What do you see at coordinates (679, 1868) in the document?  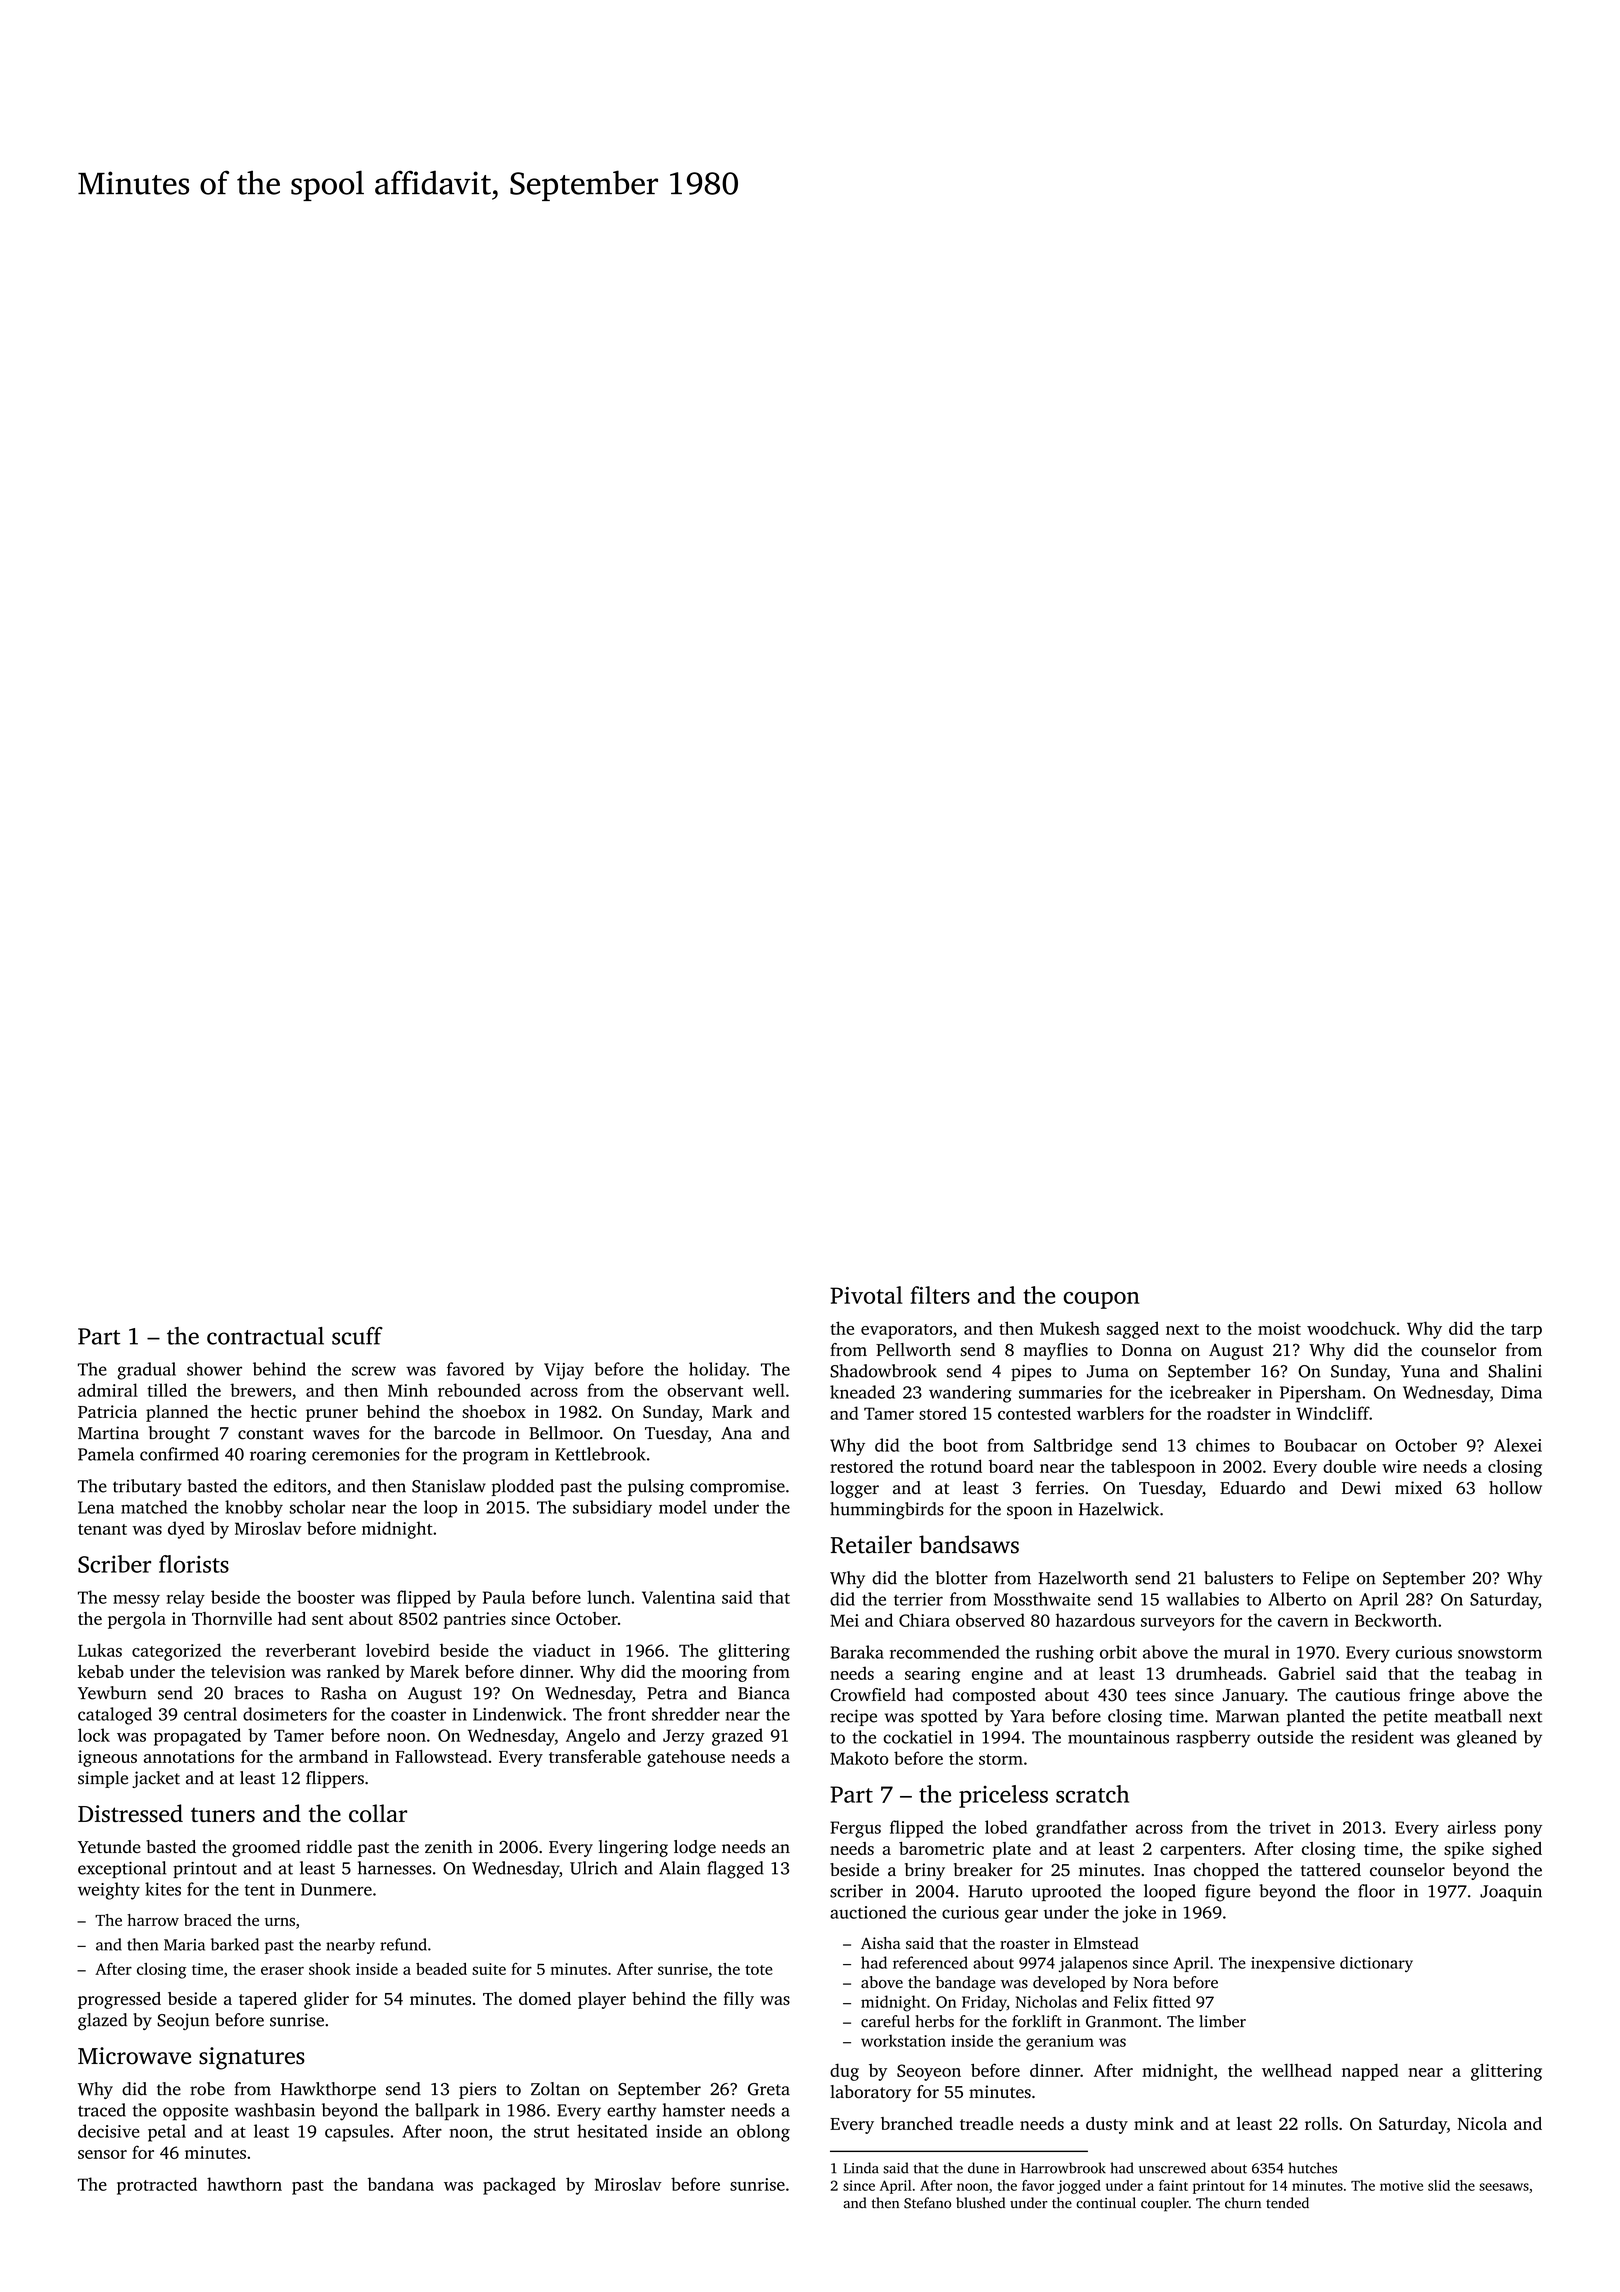 I see `Alain` at bounding box center [679, 1868].
